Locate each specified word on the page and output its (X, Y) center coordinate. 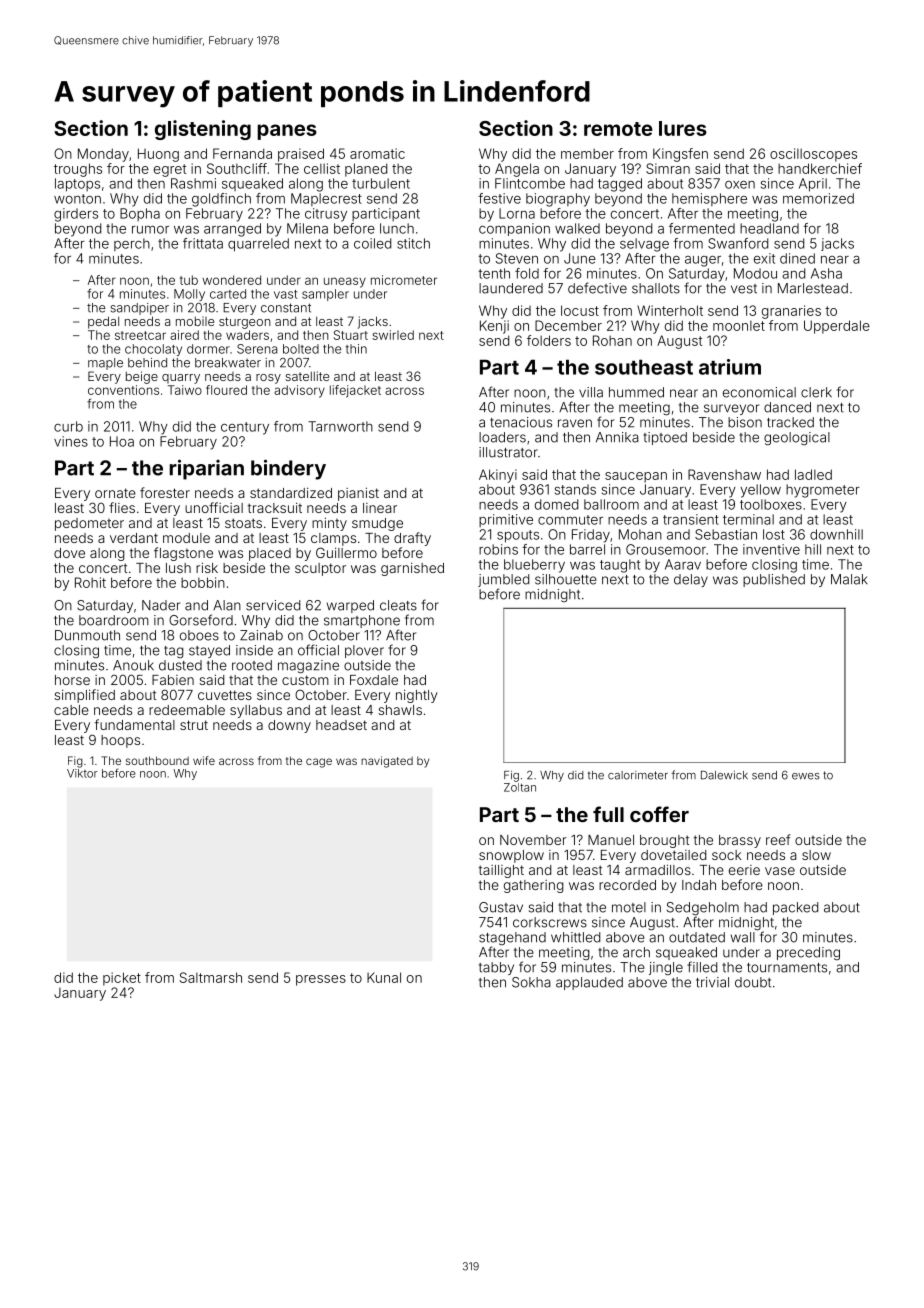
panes (287, 132)
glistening (203, 130)
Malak (849, 579)
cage (319, 763)
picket (122, 979)
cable (71, 710)
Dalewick (724, 775)
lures (683, 128)
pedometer (89, 524)
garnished (412, 569)
